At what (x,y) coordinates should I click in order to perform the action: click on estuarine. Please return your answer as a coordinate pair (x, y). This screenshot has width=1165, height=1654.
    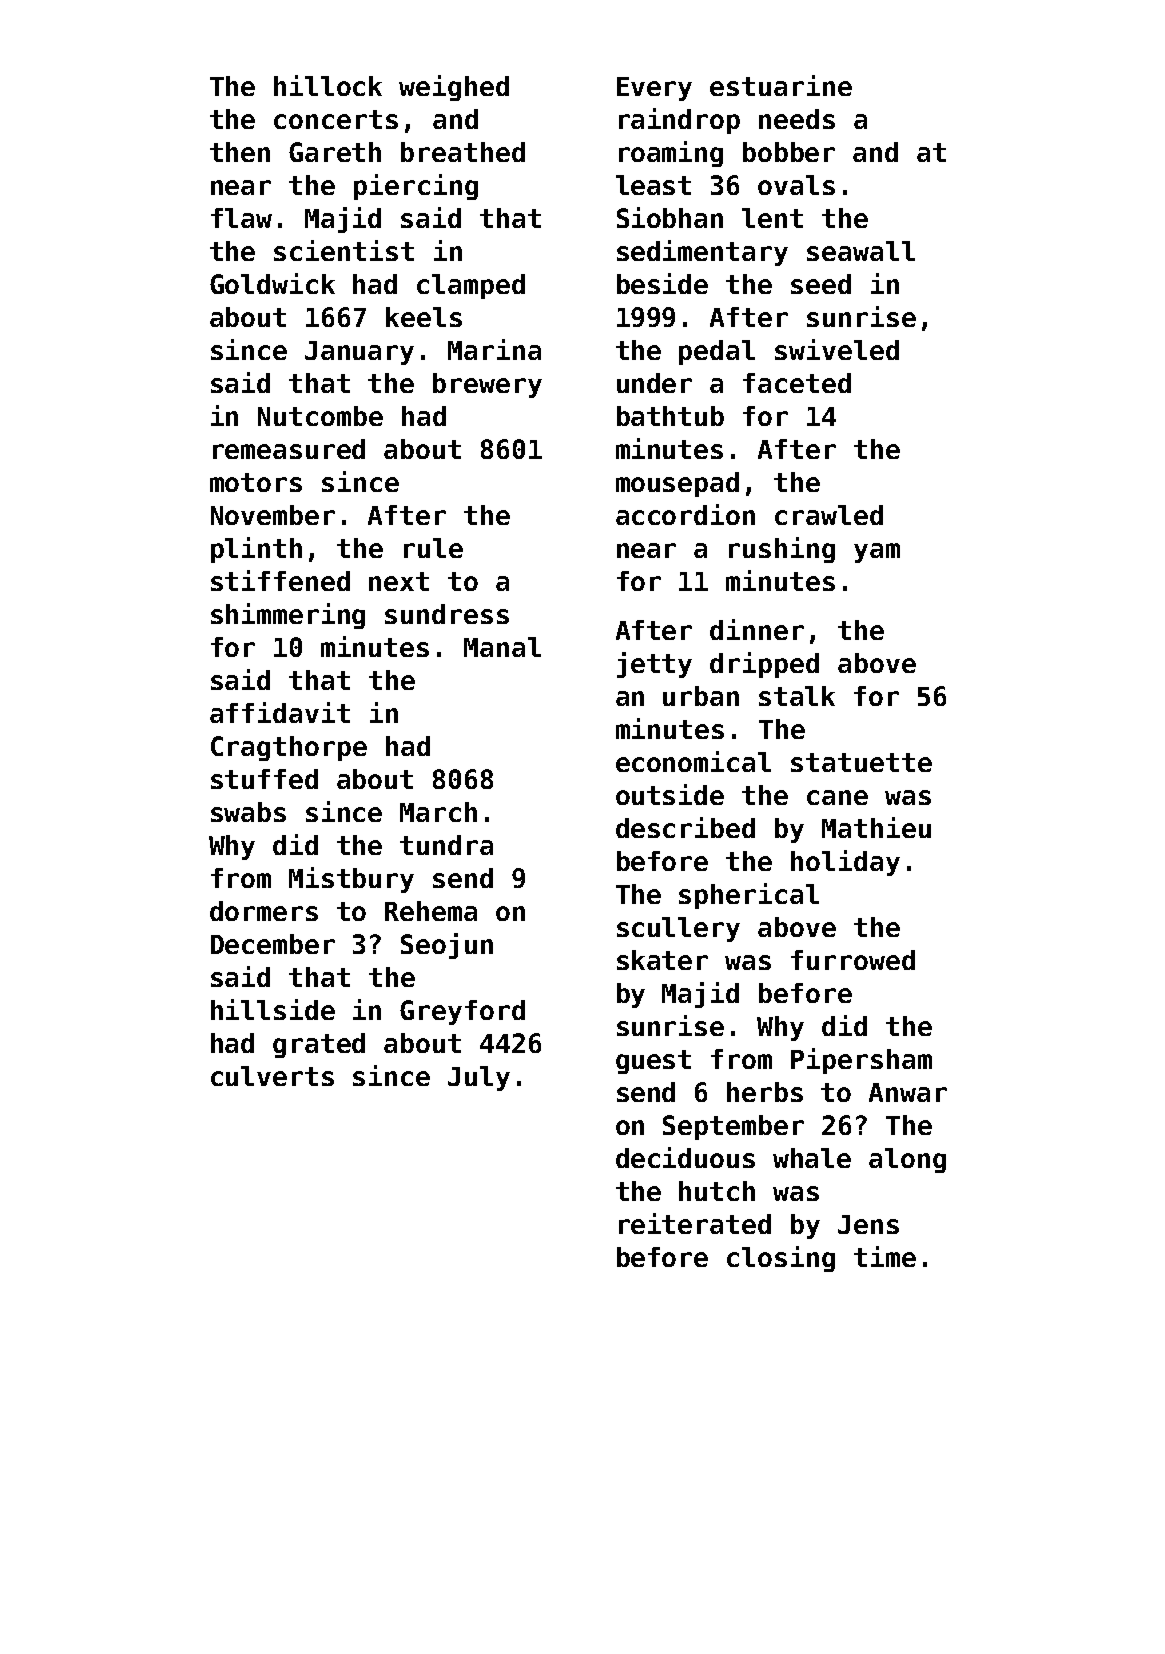
    Looking at the image, I should click on (781, 85).
